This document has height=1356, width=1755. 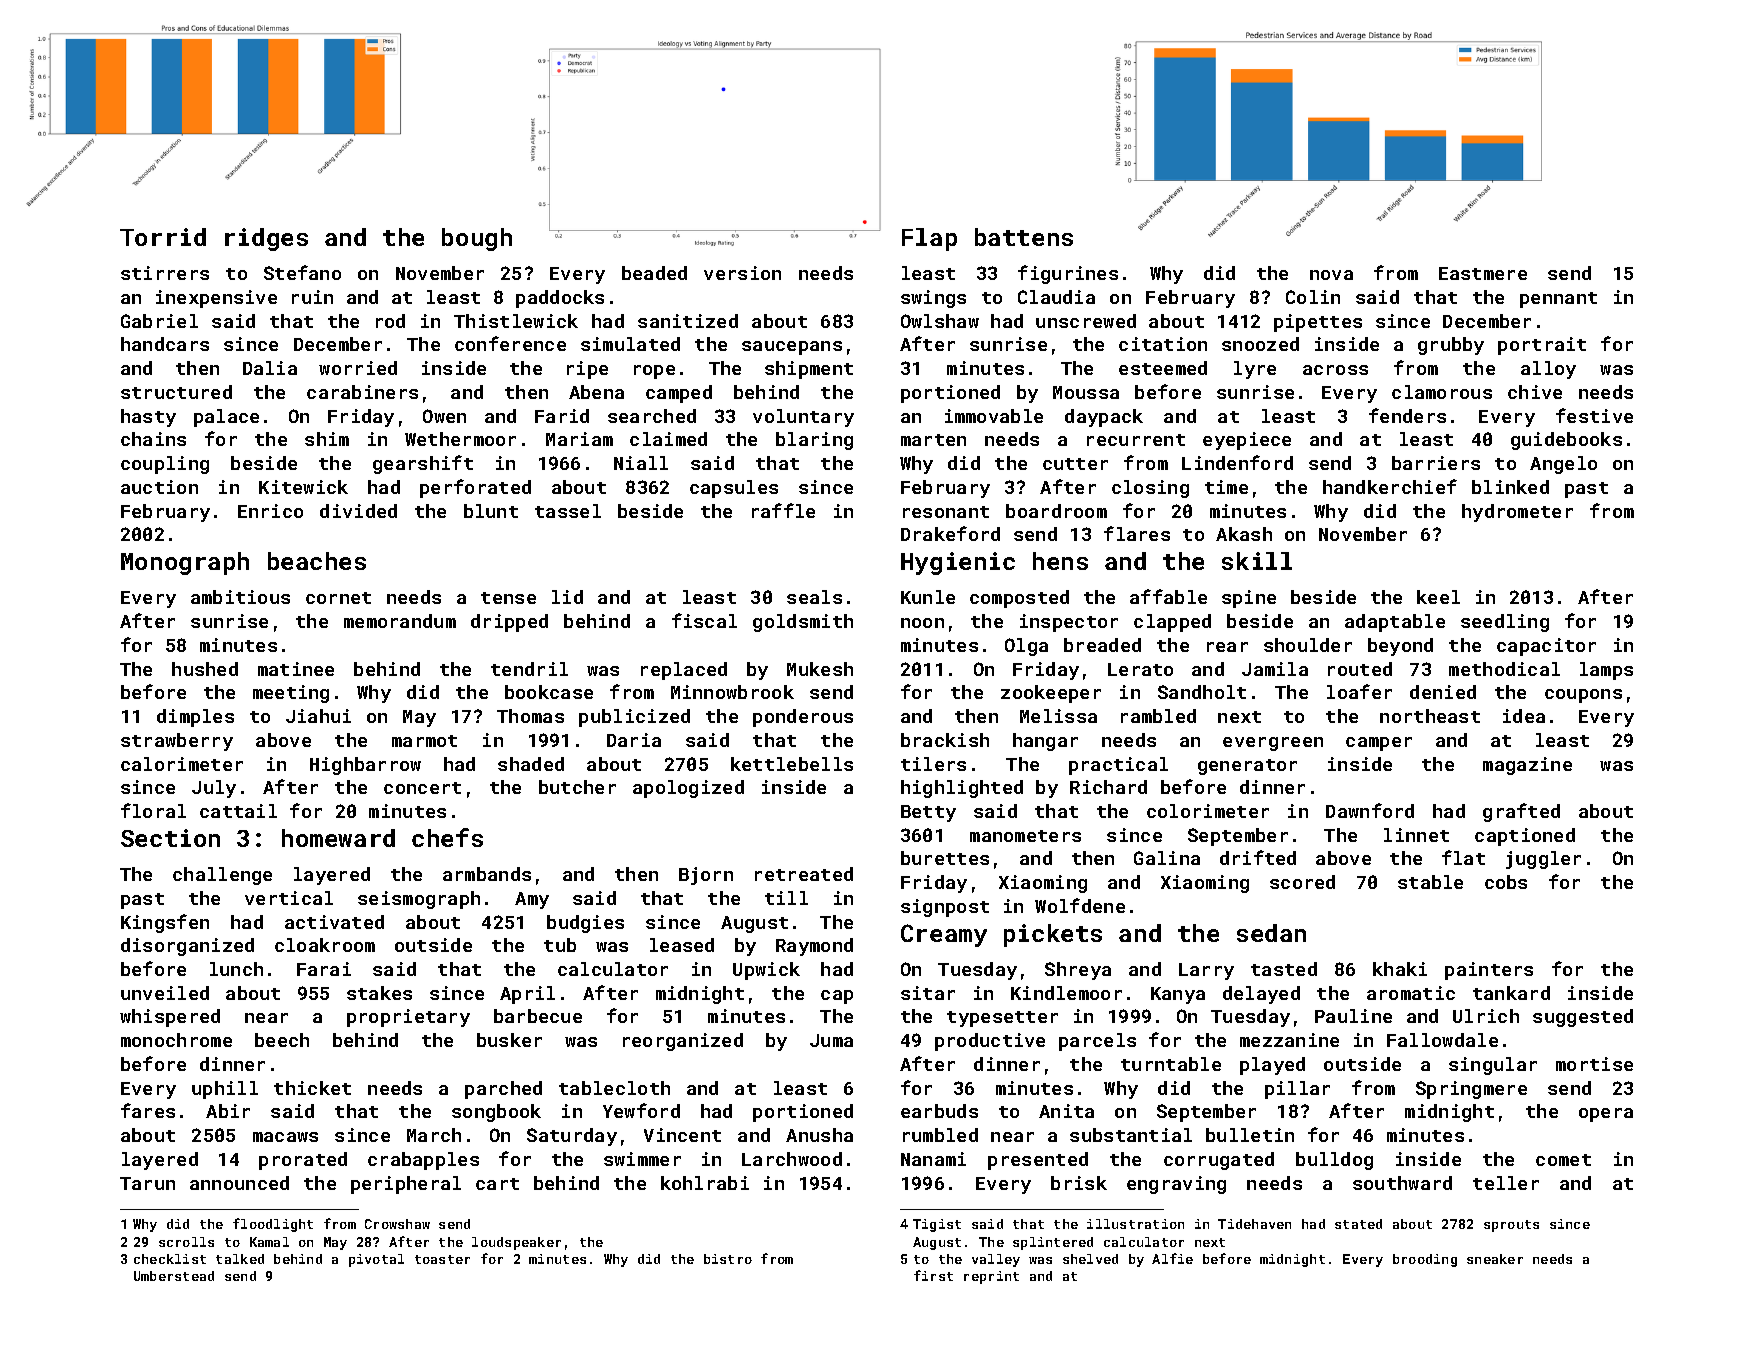 I want to click on Eastmere, so click(x=1483, y=273).
